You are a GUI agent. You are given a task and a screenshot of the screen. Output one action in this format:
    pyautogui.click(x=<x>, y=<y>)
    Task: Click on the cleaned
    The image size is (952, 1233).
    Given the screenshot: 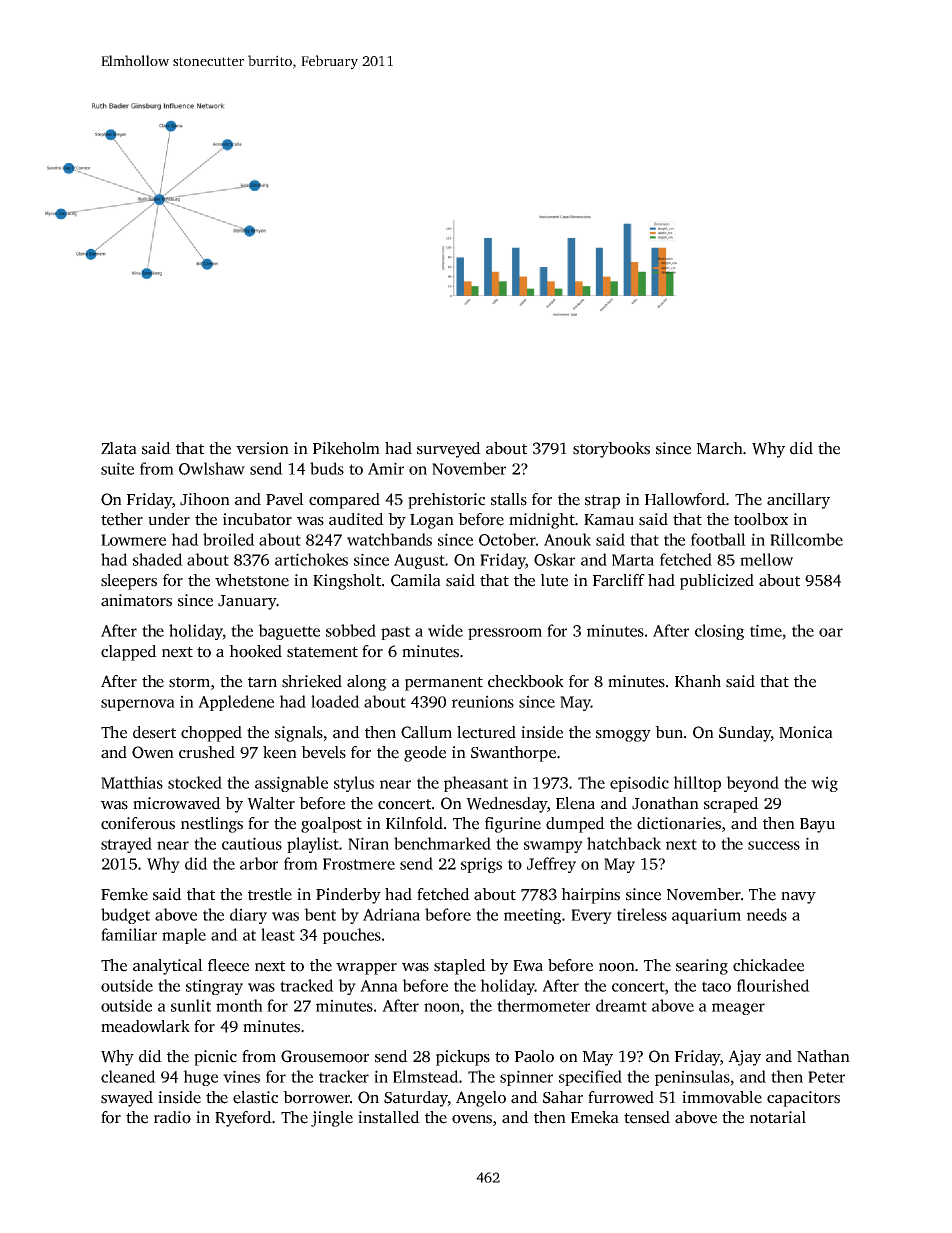 What is the action you would take?
    pyautogui.click(x=128, y=1076)
